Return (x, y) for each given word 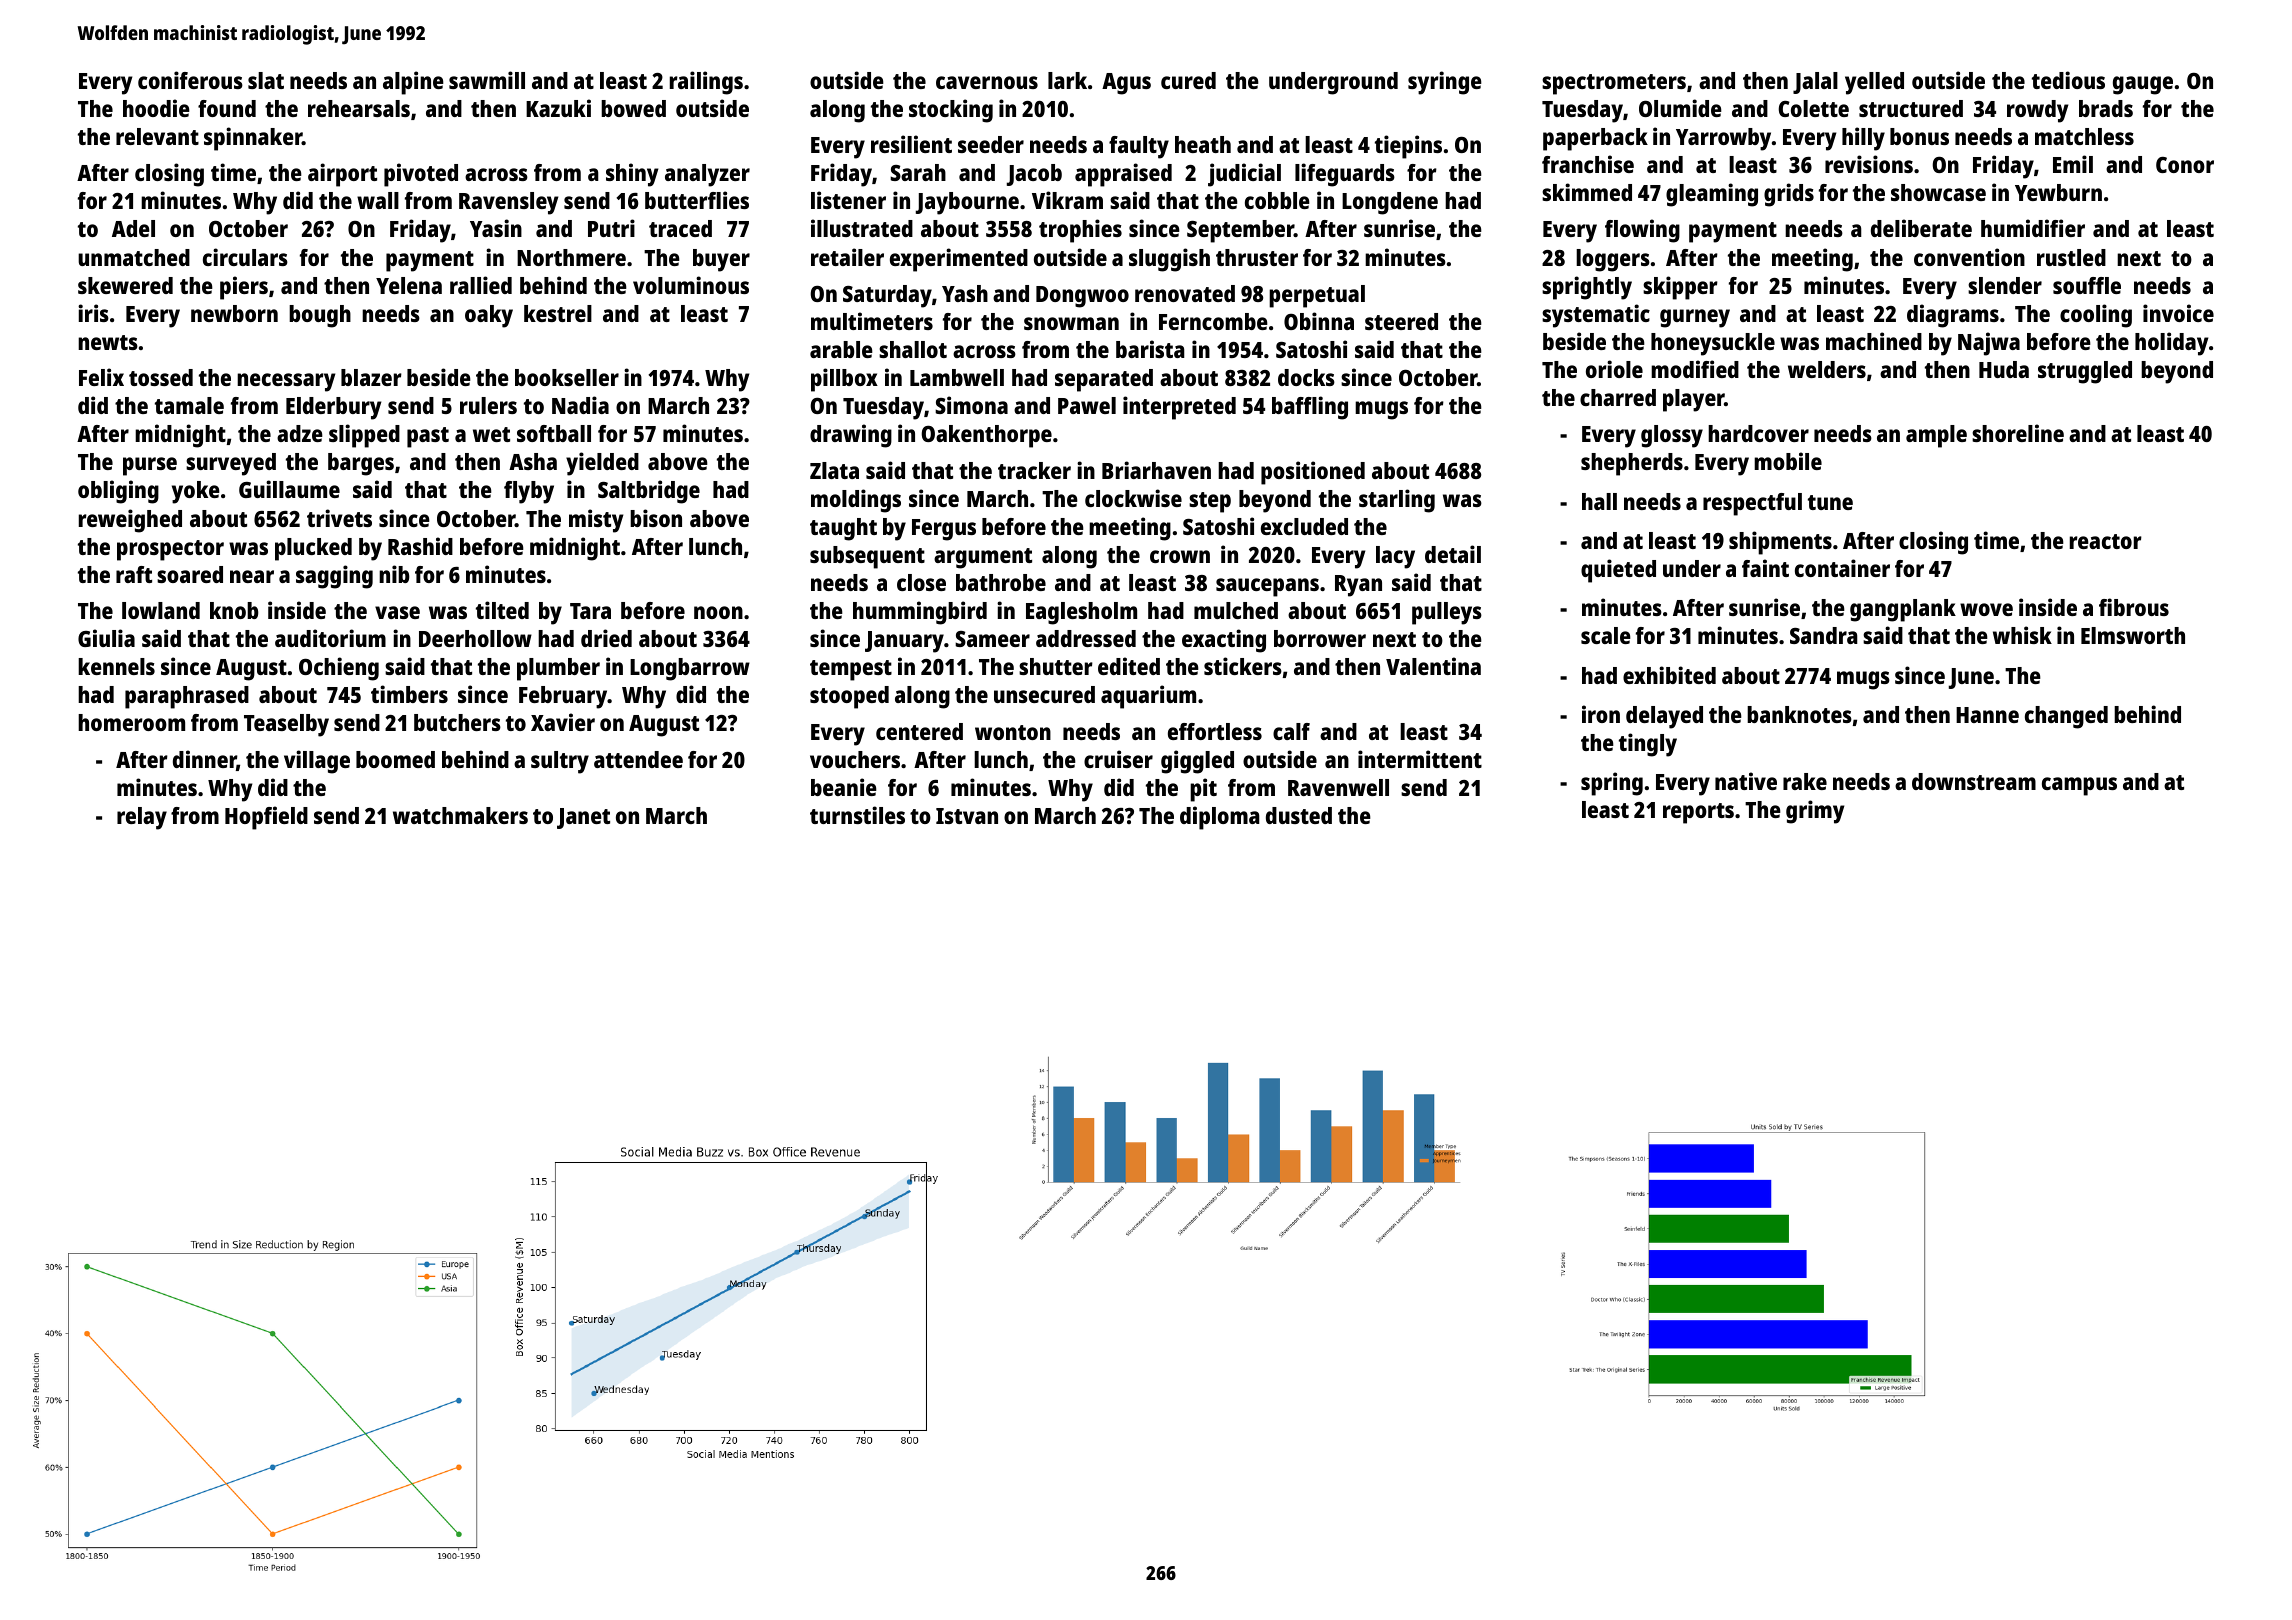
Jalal (1815, 83)
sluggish (1169, 260)
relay (142, 818)
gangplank (1903, 610)
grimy (1815, 812)
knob (234, 610)
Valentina (1433, 666)
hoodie (156, 108)
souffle (2087, 285)
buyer (721, 260)
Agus (1126, 84)
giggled (1197, 762)
